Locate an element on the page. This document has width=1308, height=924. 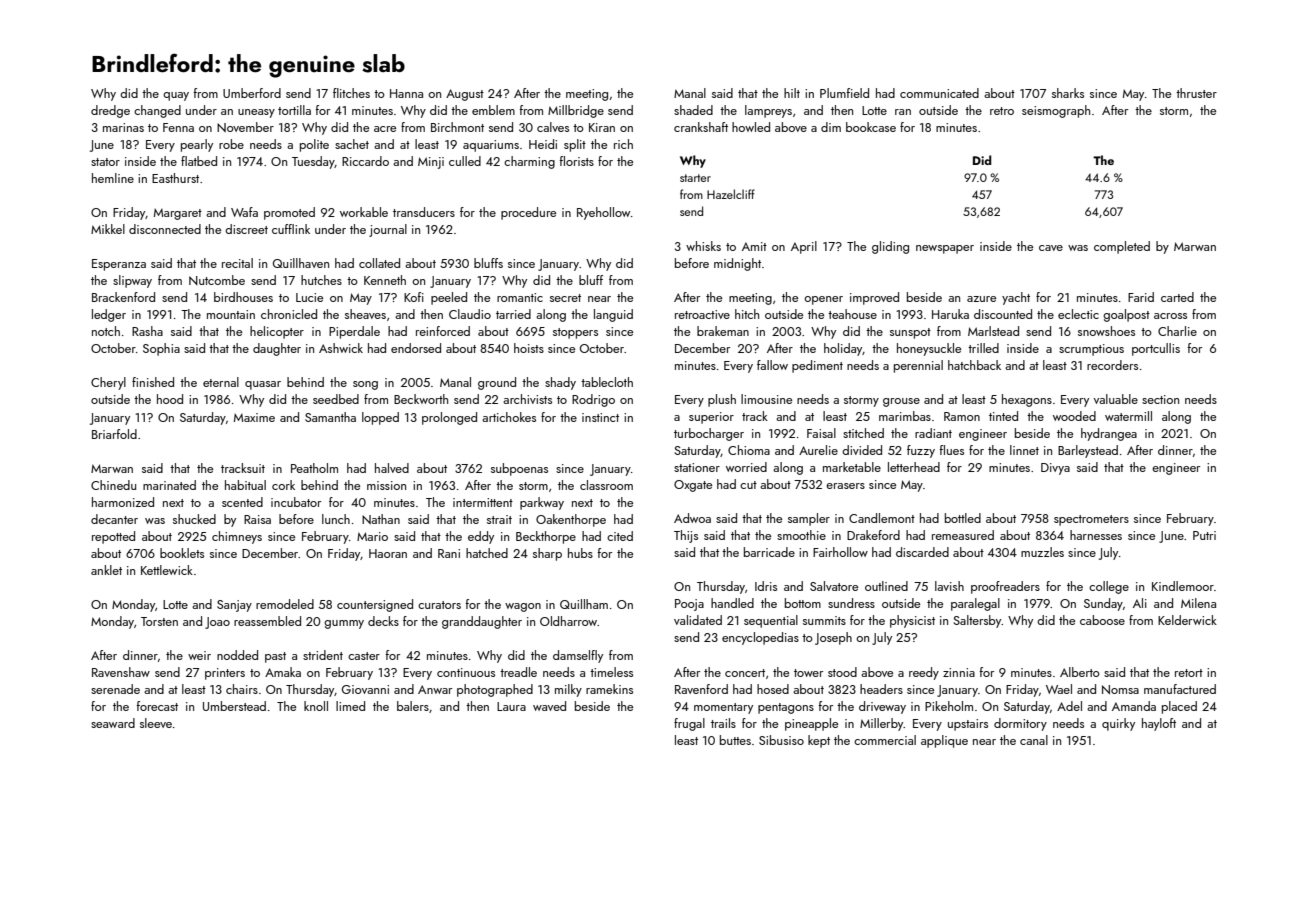
Candlemont is located at coordinates (882, 518).
